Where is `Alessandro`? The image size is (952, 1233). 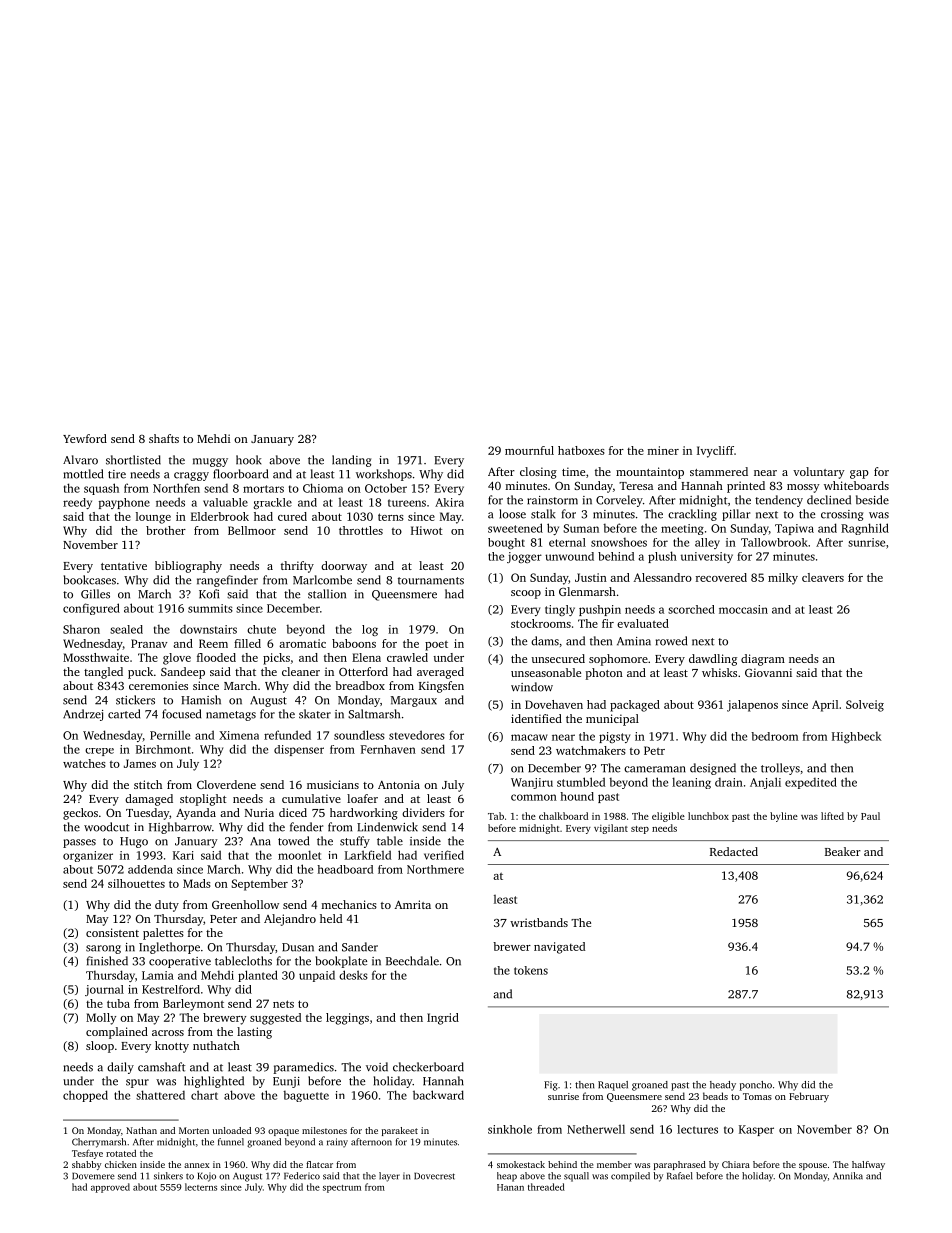
Alessandro is located at coordinates (663, 577).
